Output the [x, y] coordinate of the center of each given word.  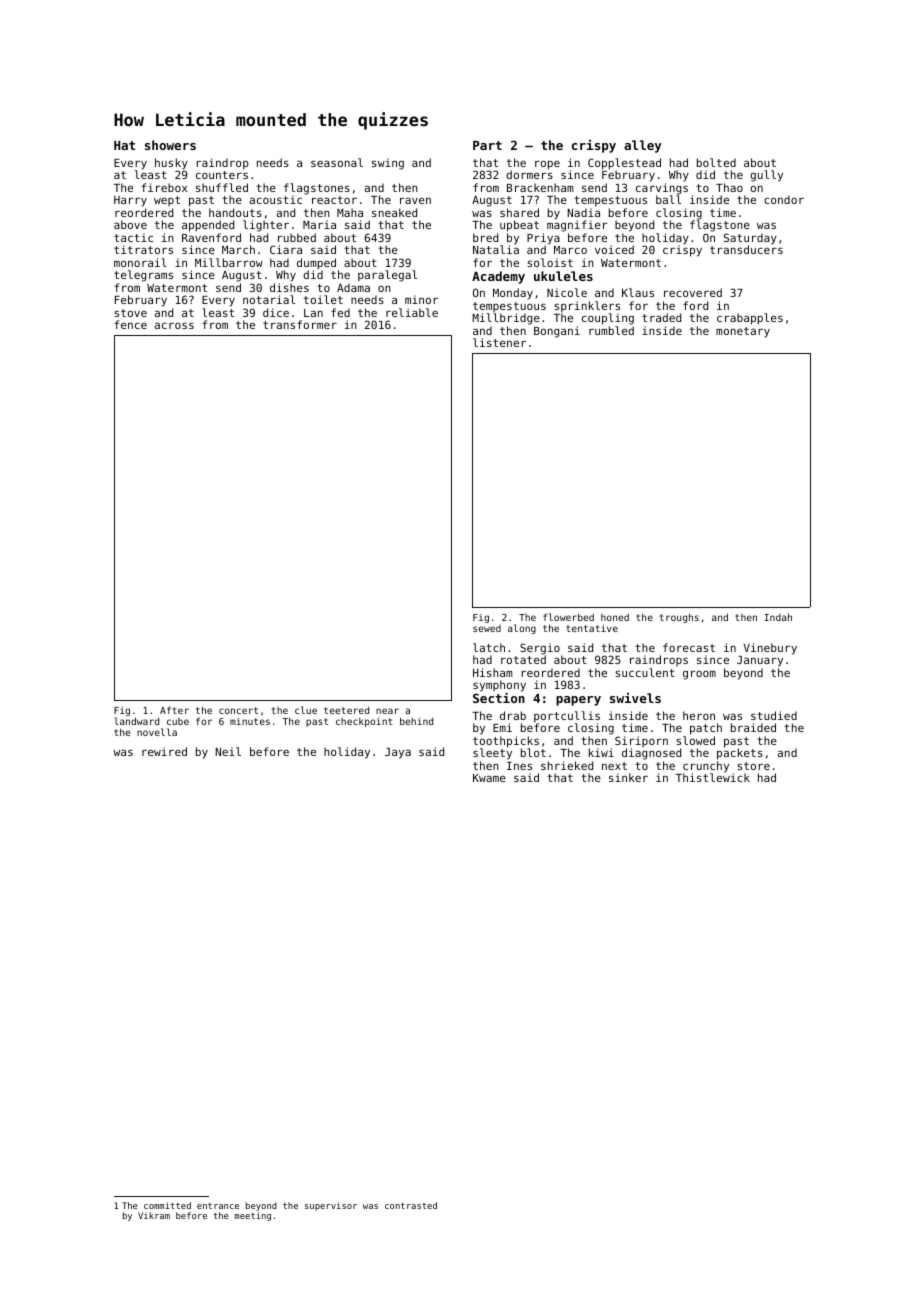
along [522, 629]
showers [170, 145]
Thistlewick [713, 777]
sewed [487, 628]
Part [487, 145]
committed [167, 1205]
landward [136, 721]
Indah [778, 617]
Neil [228, 751]
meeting [252, 1216]
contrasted [411, 1205]
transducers [746, 249]
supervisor [331, 1206]
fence [130, 324]
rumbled [611, 330]
